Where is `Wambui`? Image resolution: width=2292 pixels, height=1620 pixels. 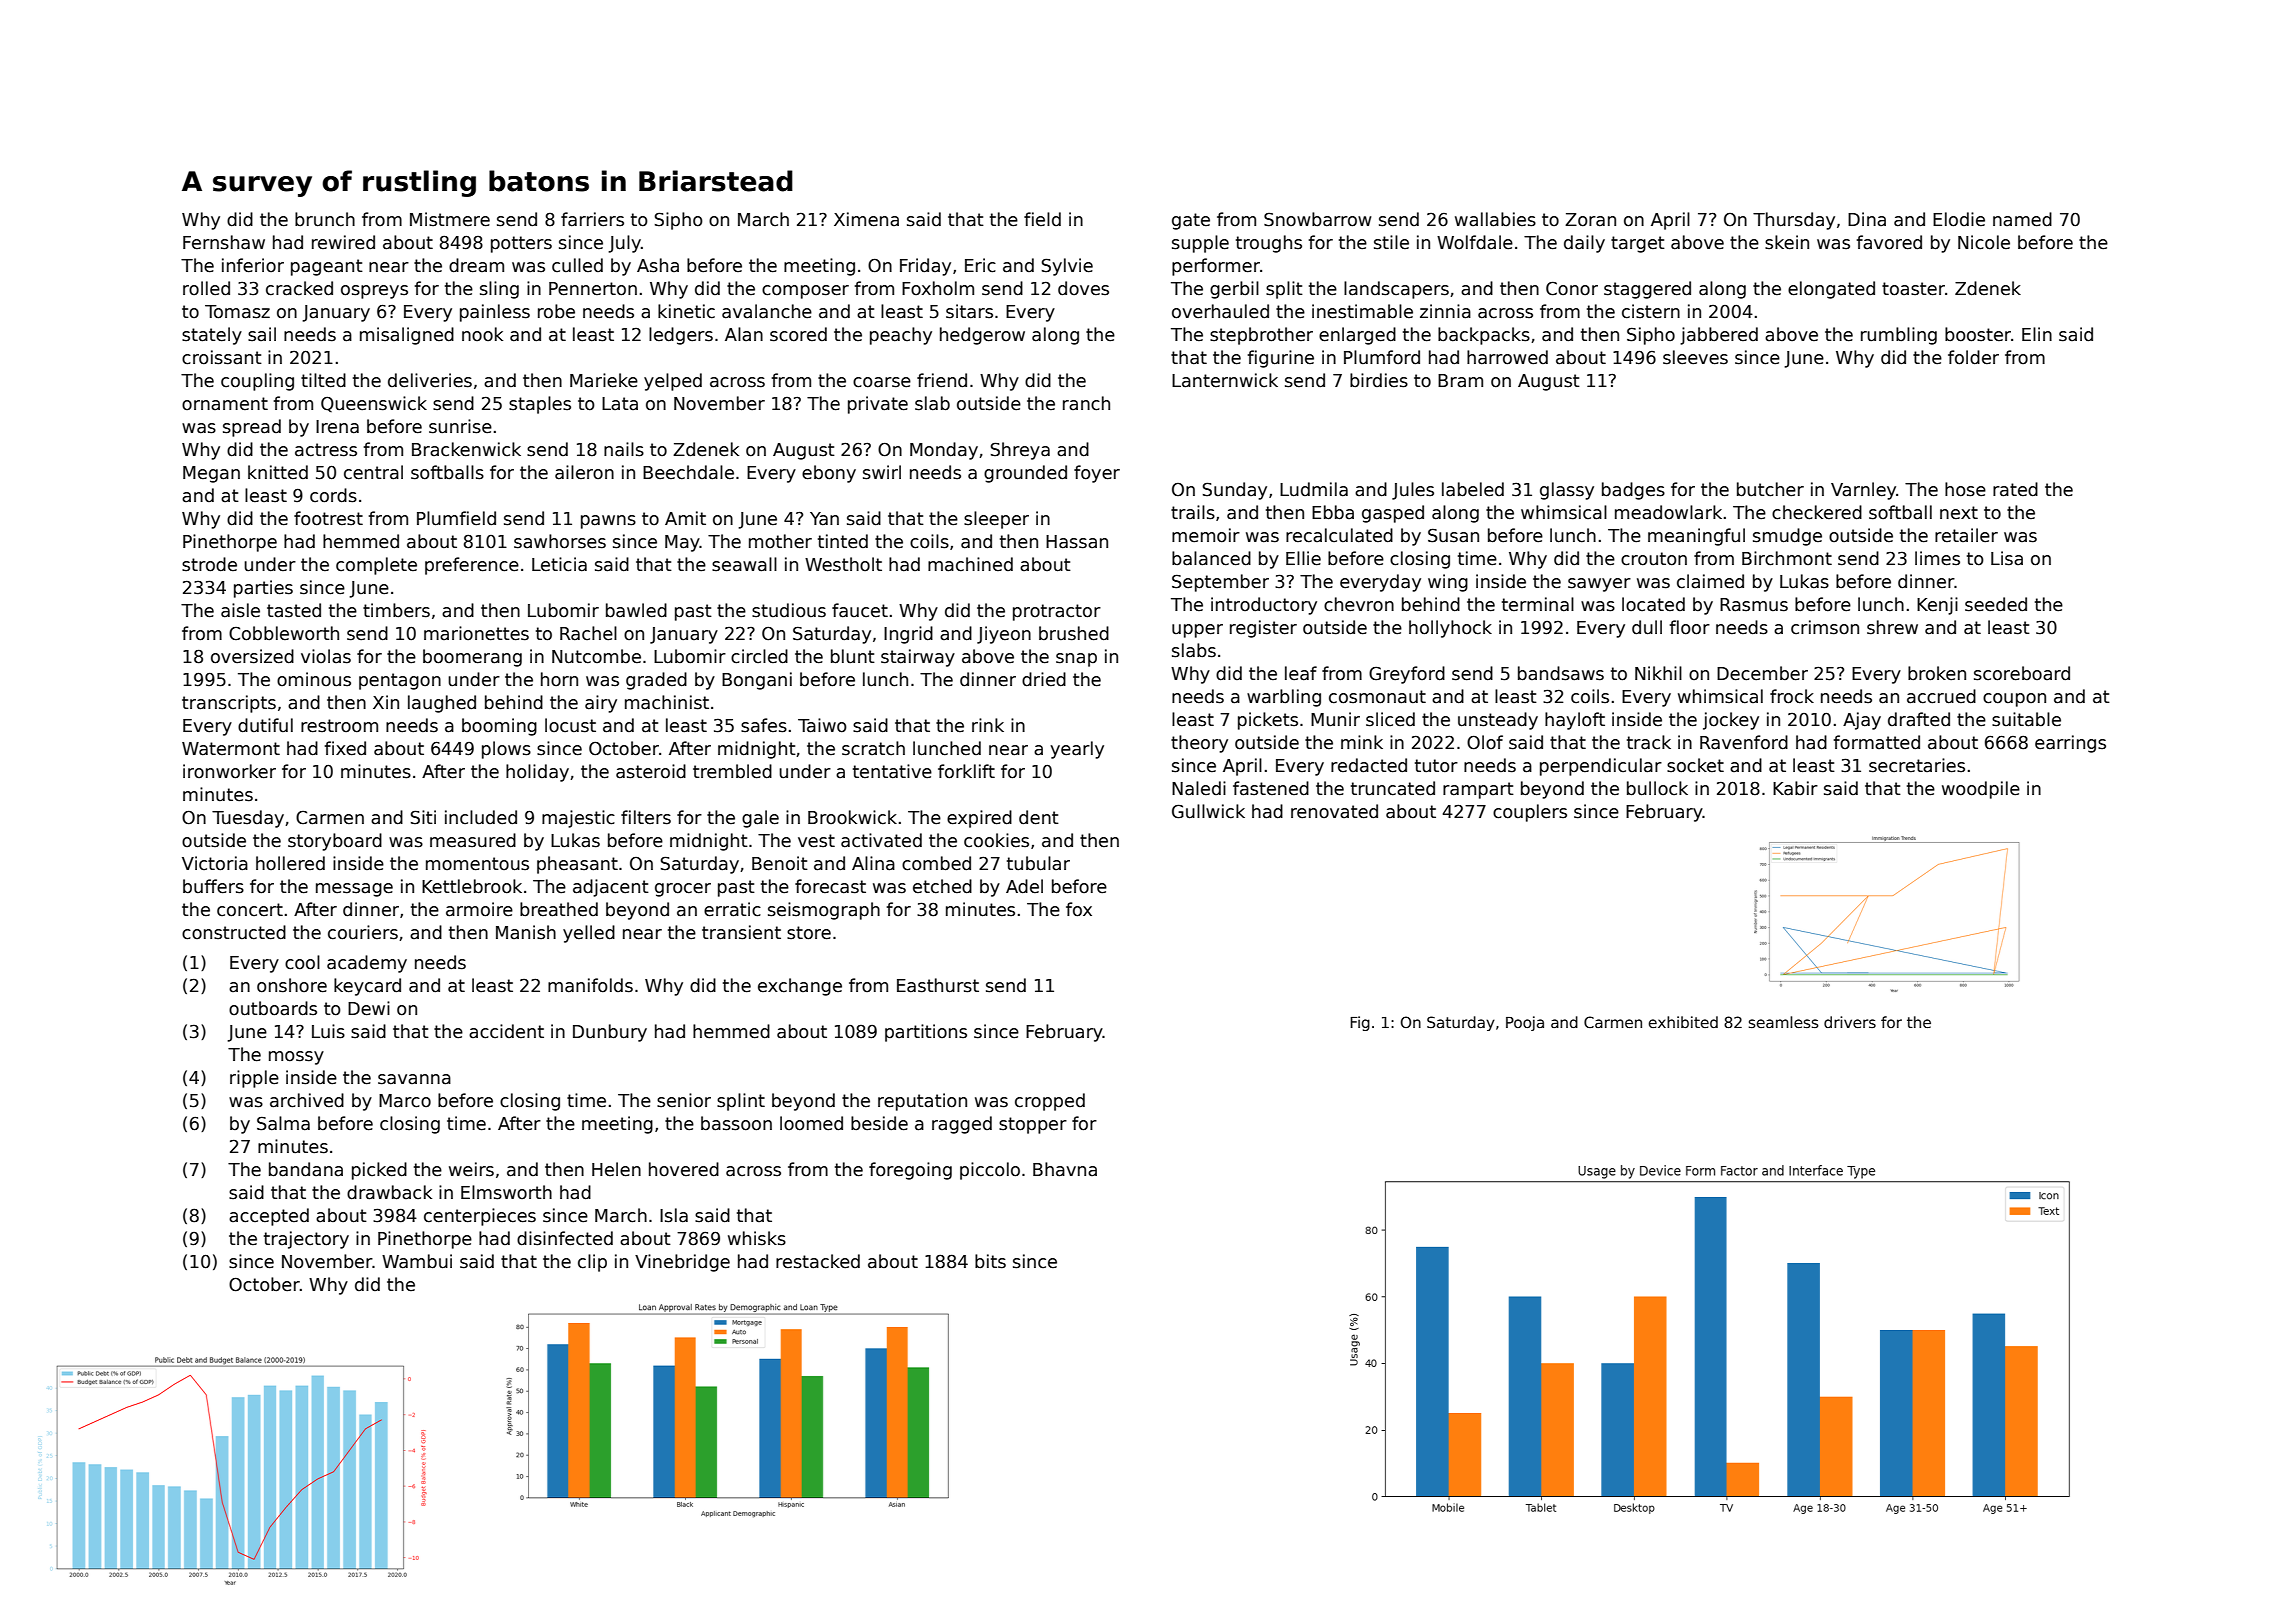
Wambui is located at coordinates (417, 1261).
